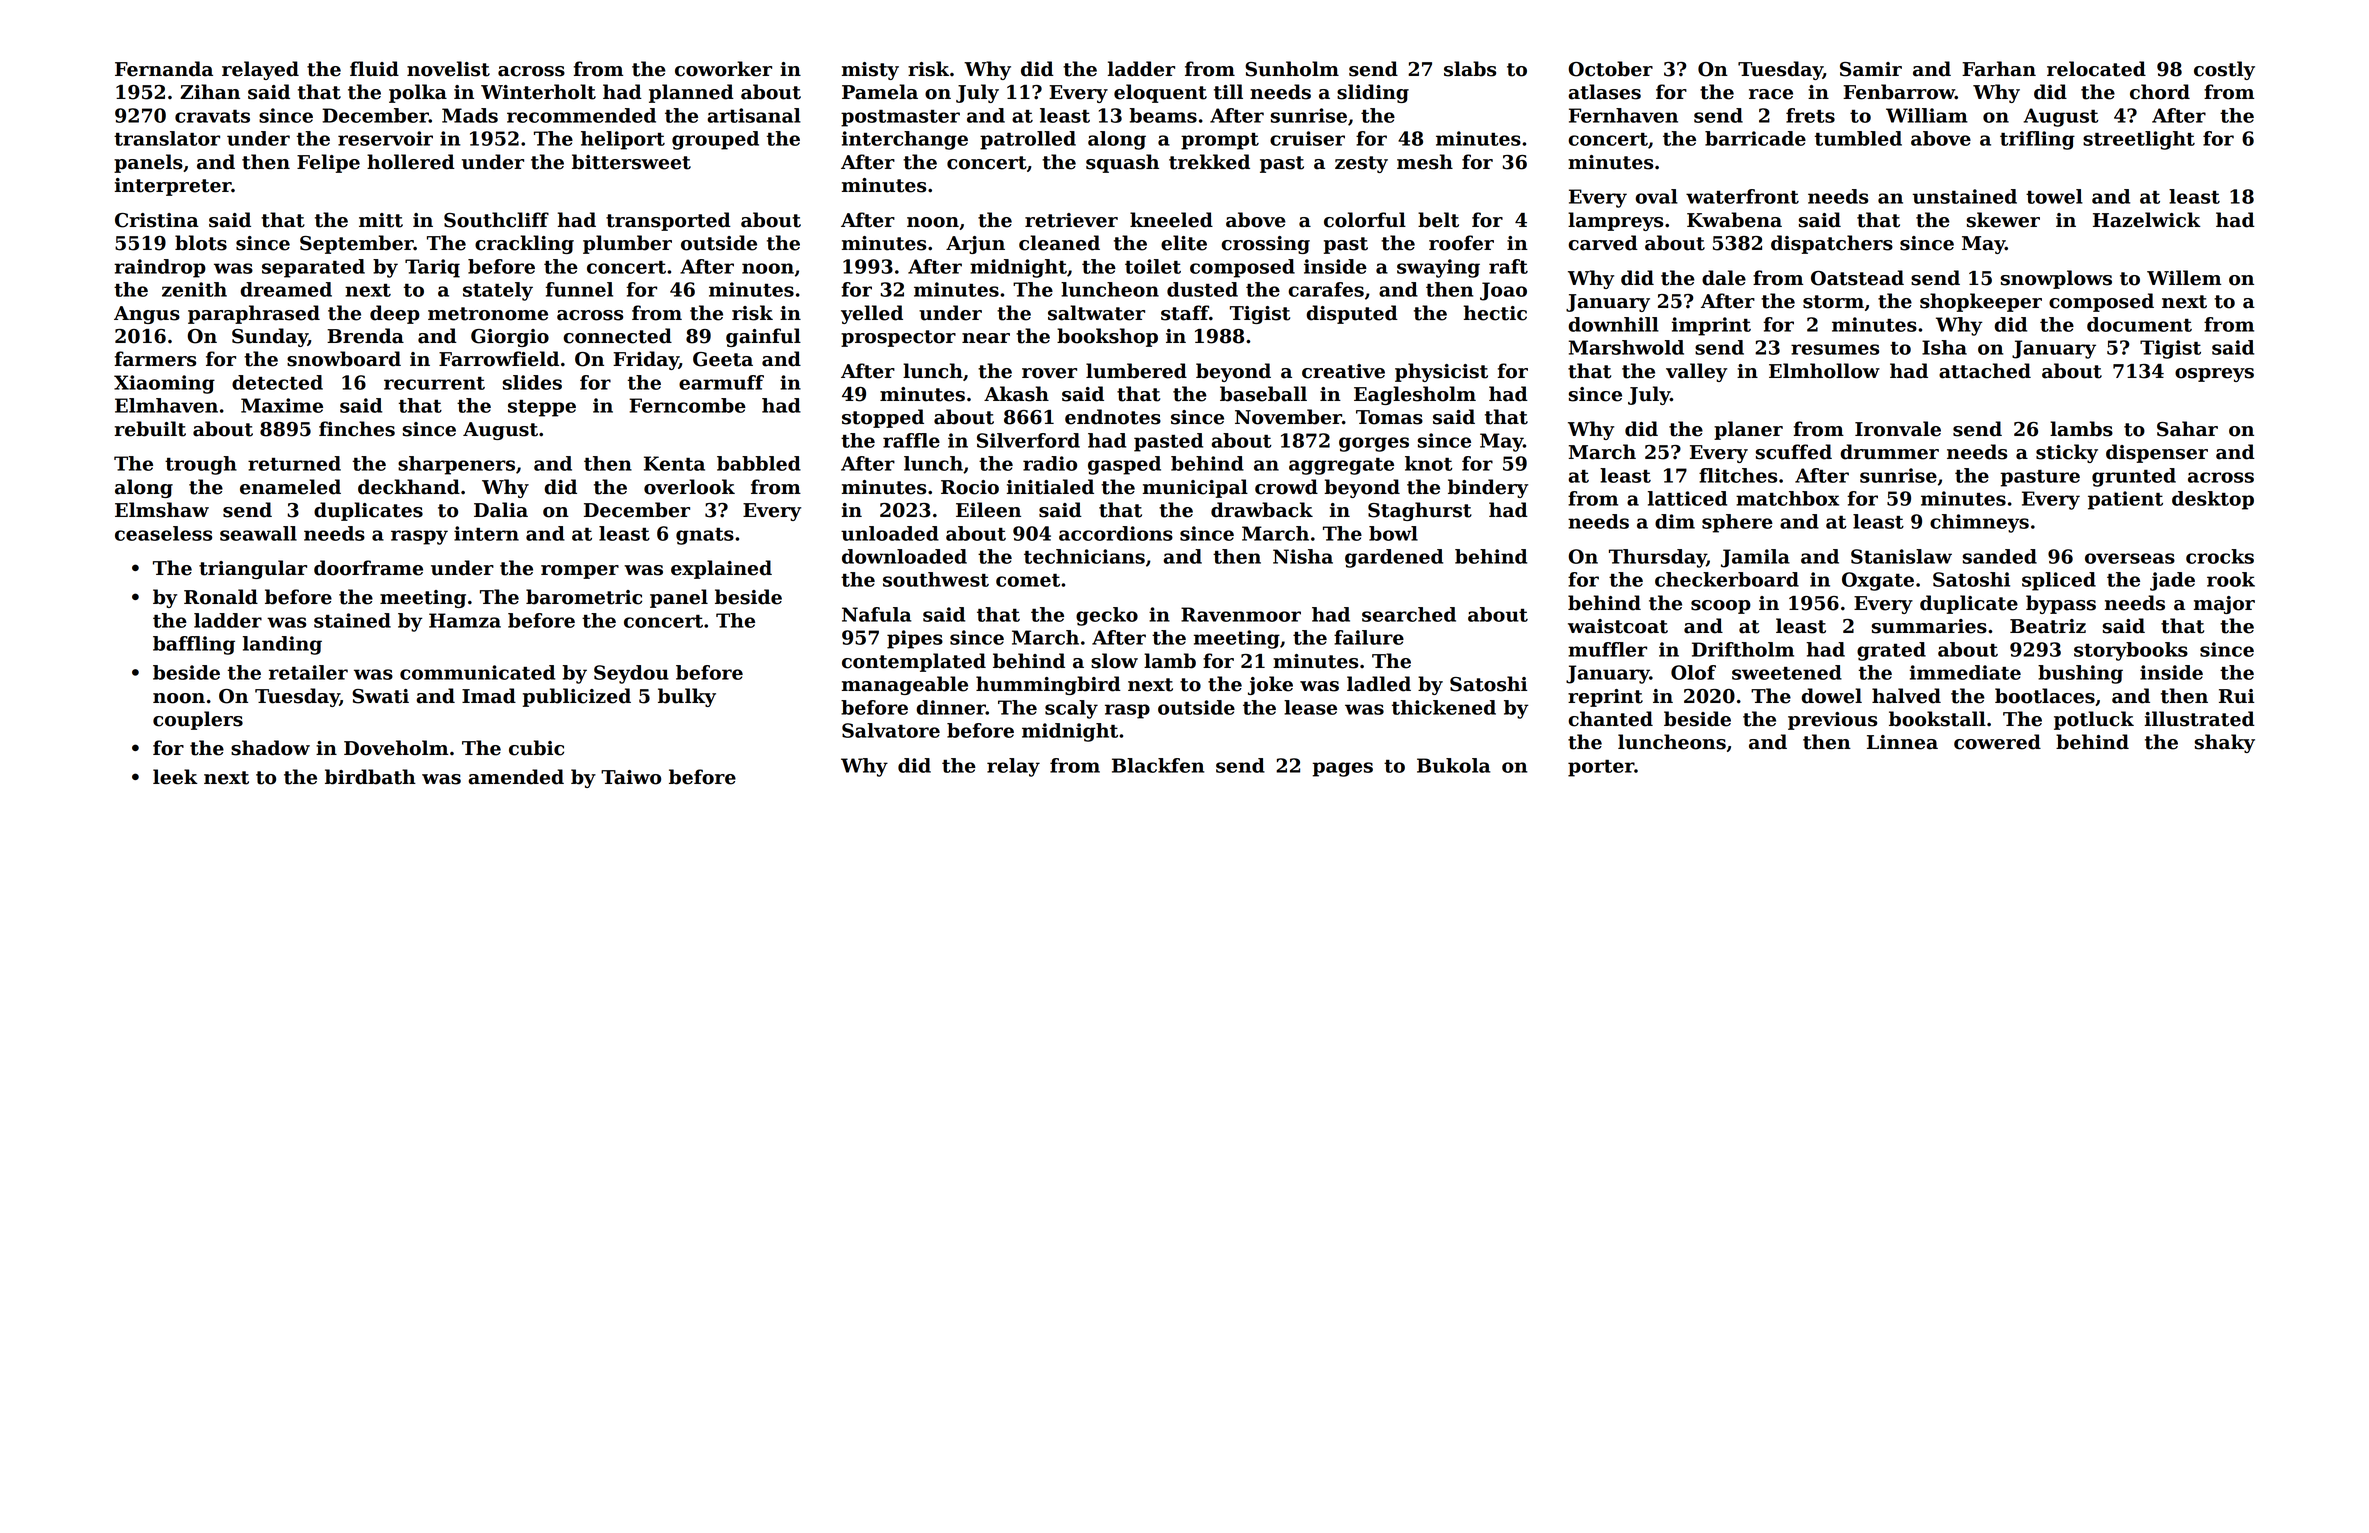 This document has height=1533, width=2369. I want to click on stately, so click(498, 291).
